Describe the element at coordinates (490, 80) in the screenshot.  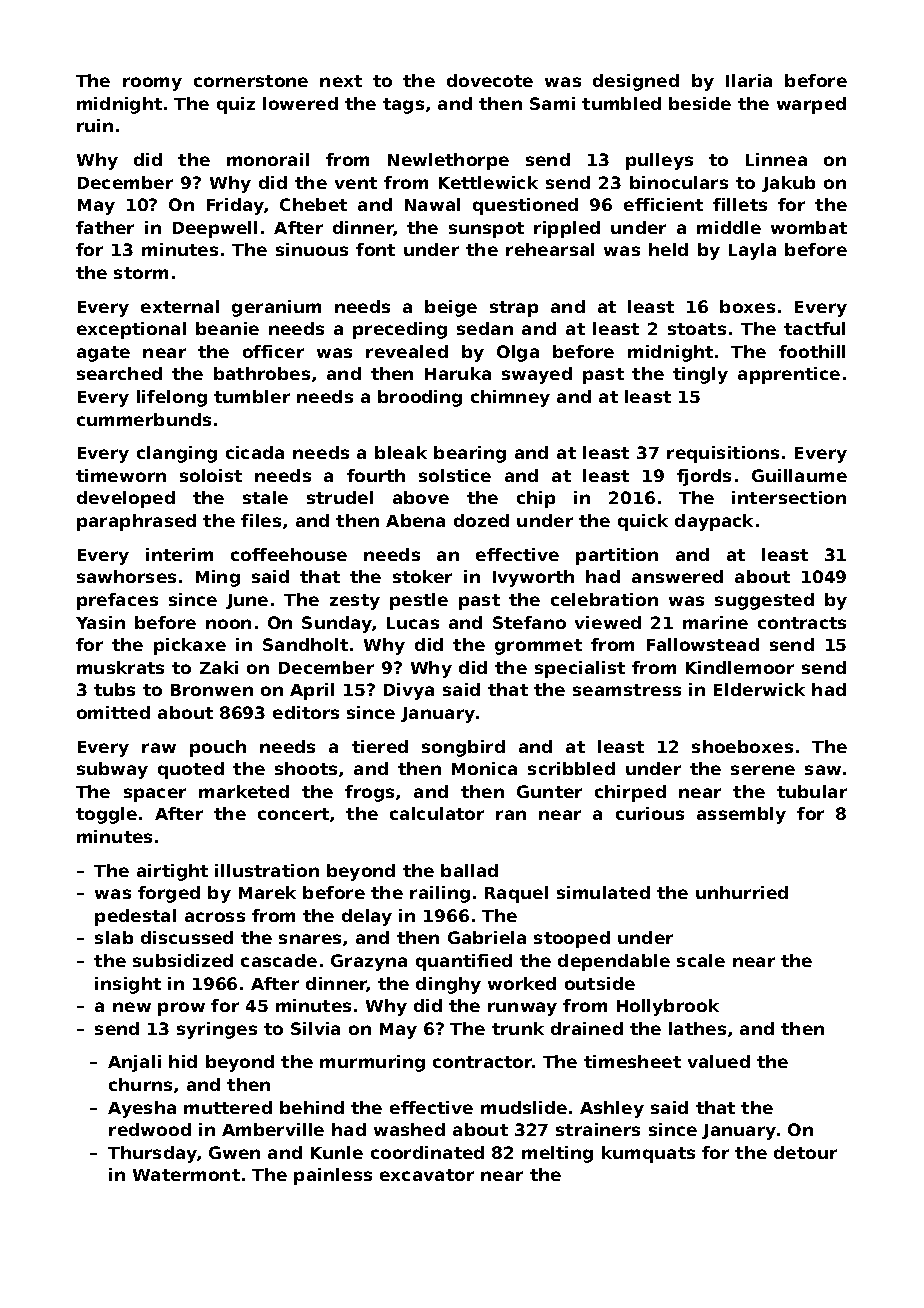
I see `dovecote` at that location.
